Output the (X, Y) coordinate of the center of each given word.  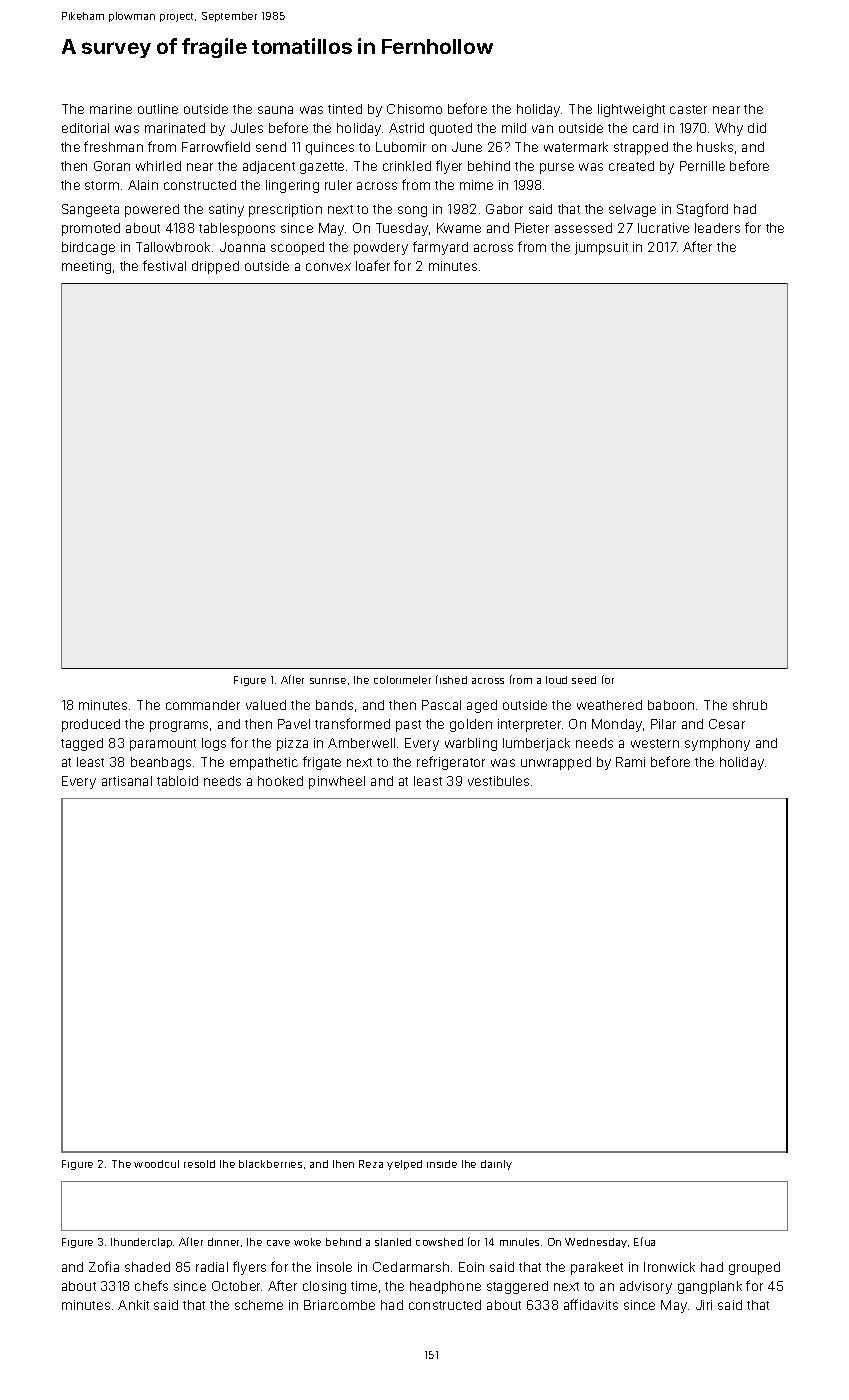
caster (688, 109)
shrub (750, 705)
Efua (644, 1241)
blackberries (270, 1164)
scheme (259, 1305)
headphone (445, 1287)
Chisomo (414, 109)
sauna (275, 110)
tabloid (177, 781)
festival (164, 265)
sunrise (328, 681)
